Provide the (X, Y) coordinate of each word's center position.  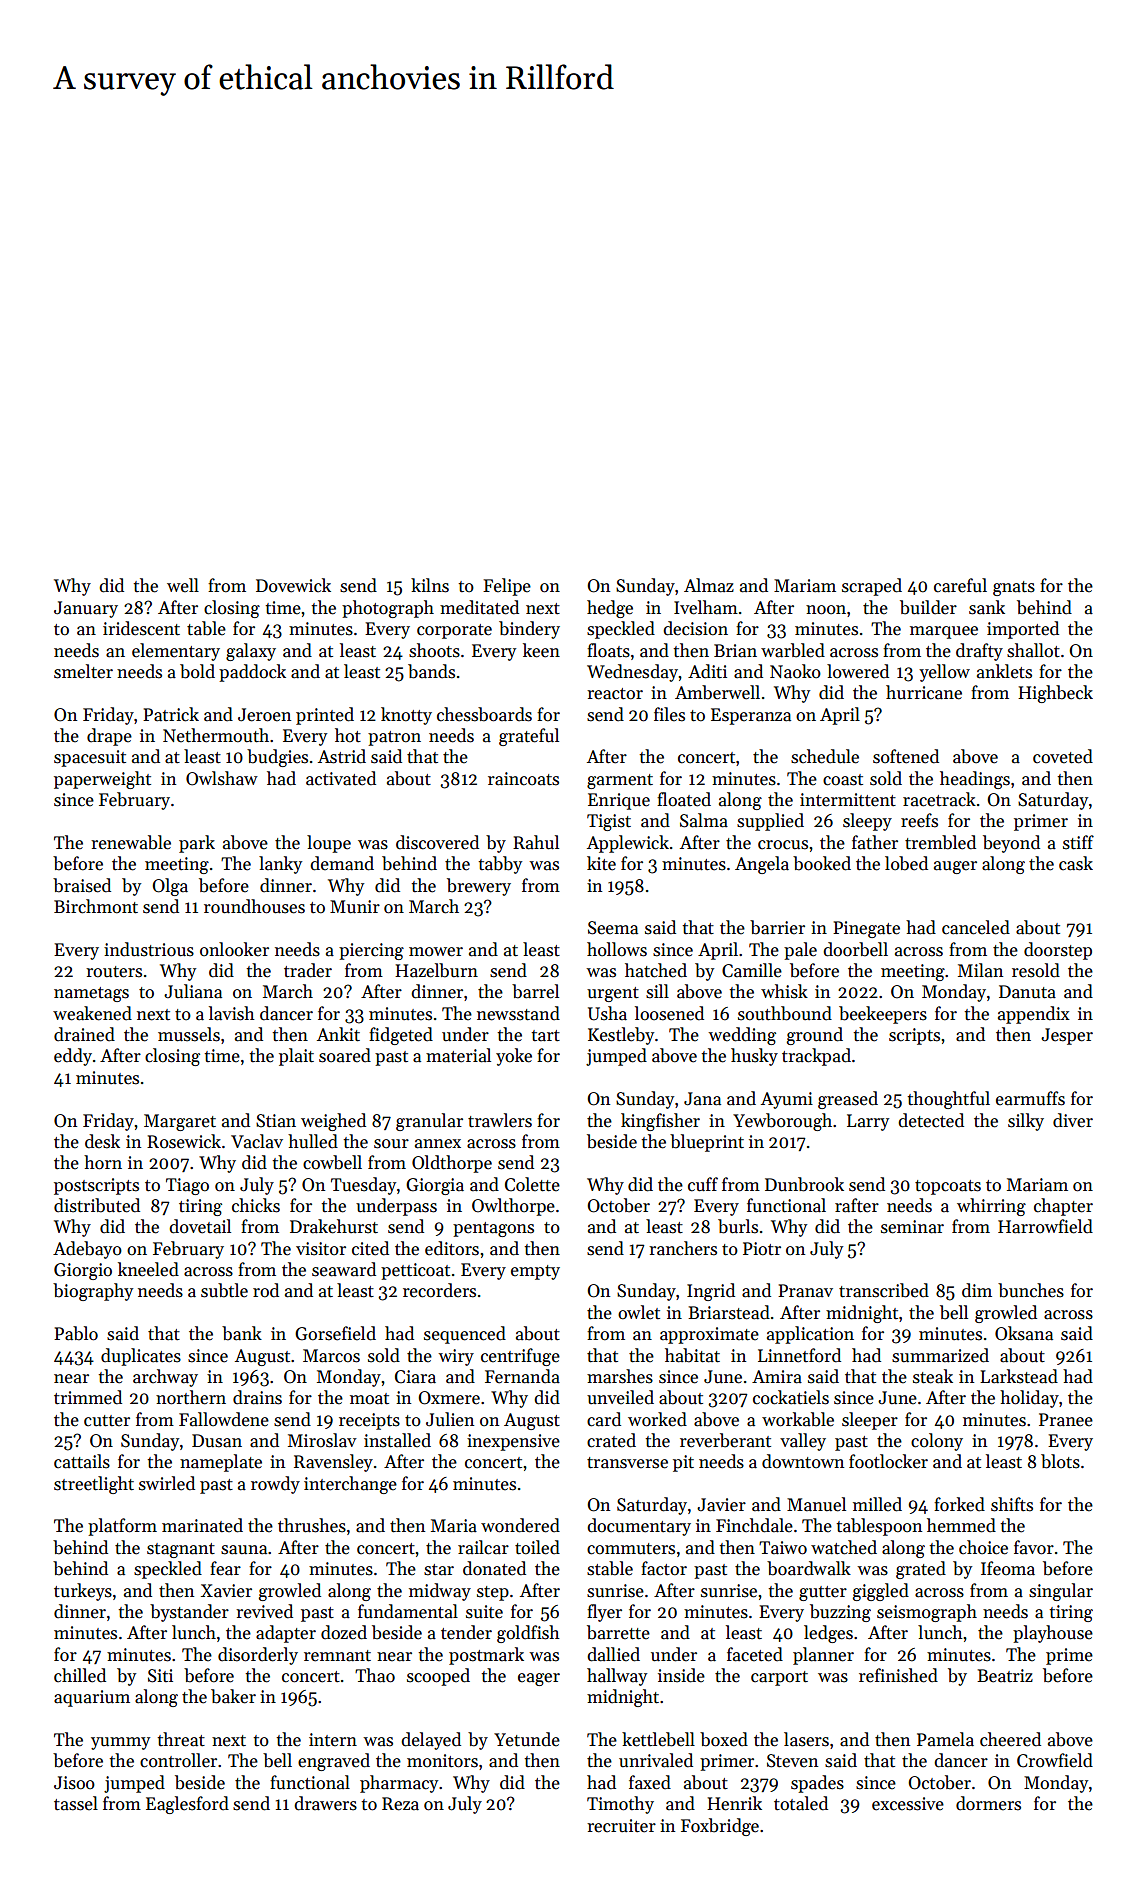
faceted (755, 1654)
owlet (639, 1312)
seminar (912, 1227)
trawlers (500, 1120)
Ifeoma (1008, 1568)
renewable (131, 842)
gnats (1014, 588)
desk (102, 1141)
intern (333, 1740)
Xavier (226, 1591)
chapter (1063, 1207)
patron (394, 738)
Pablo (76, 1333)
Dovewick (293, 585)
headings (975, 780)
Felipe (507, 587)
